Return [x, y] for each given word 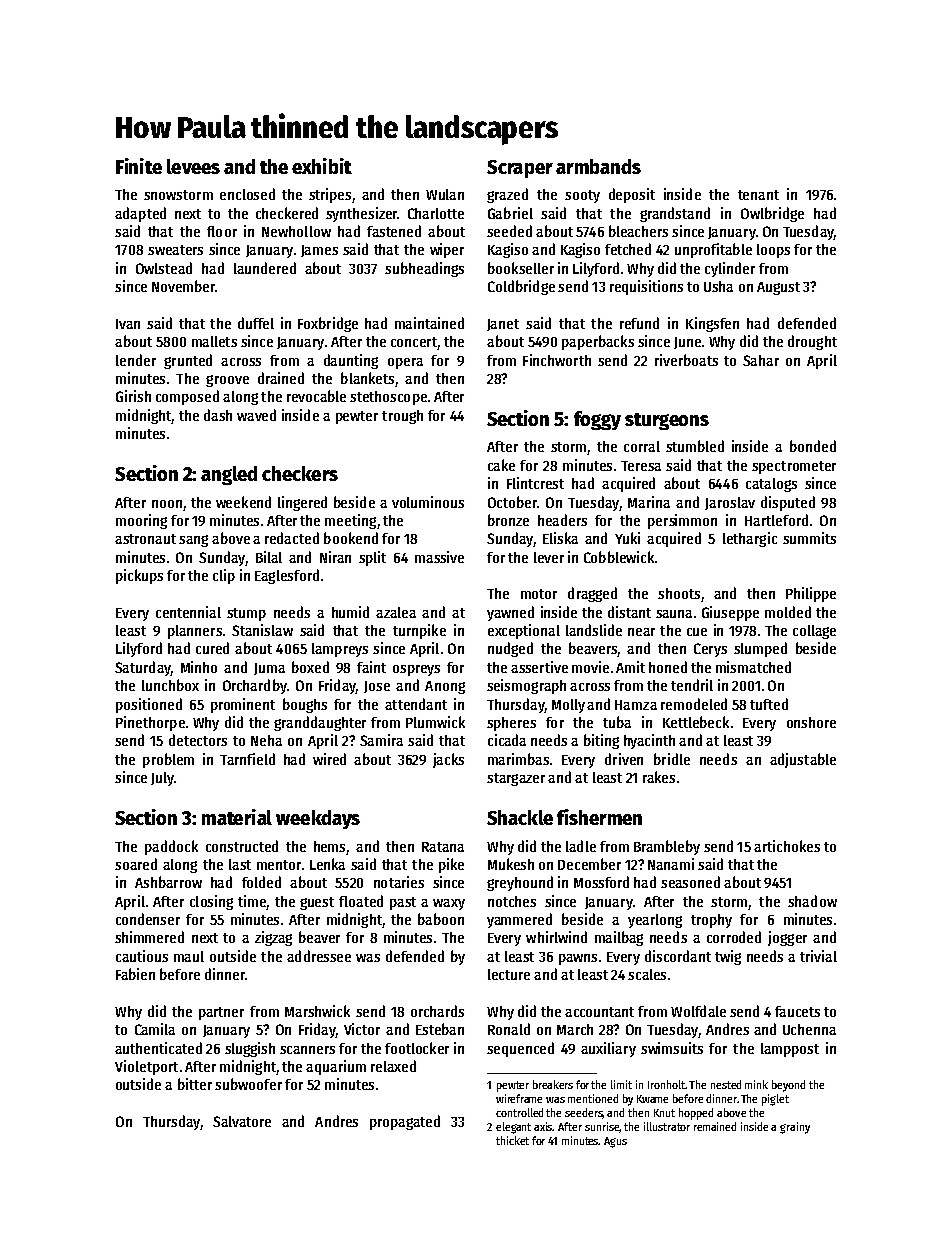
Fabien [135, 974]
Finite [139, 166]
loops [773, 251]
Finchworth [557, 360]
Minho [199, 667]
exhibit [322, 166]
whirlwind [556, 937]
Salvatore [242, 1121]
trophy [711, 921]
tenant [758, 195]
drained [281, 378]
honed [668, 667]
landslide [594, 630]
